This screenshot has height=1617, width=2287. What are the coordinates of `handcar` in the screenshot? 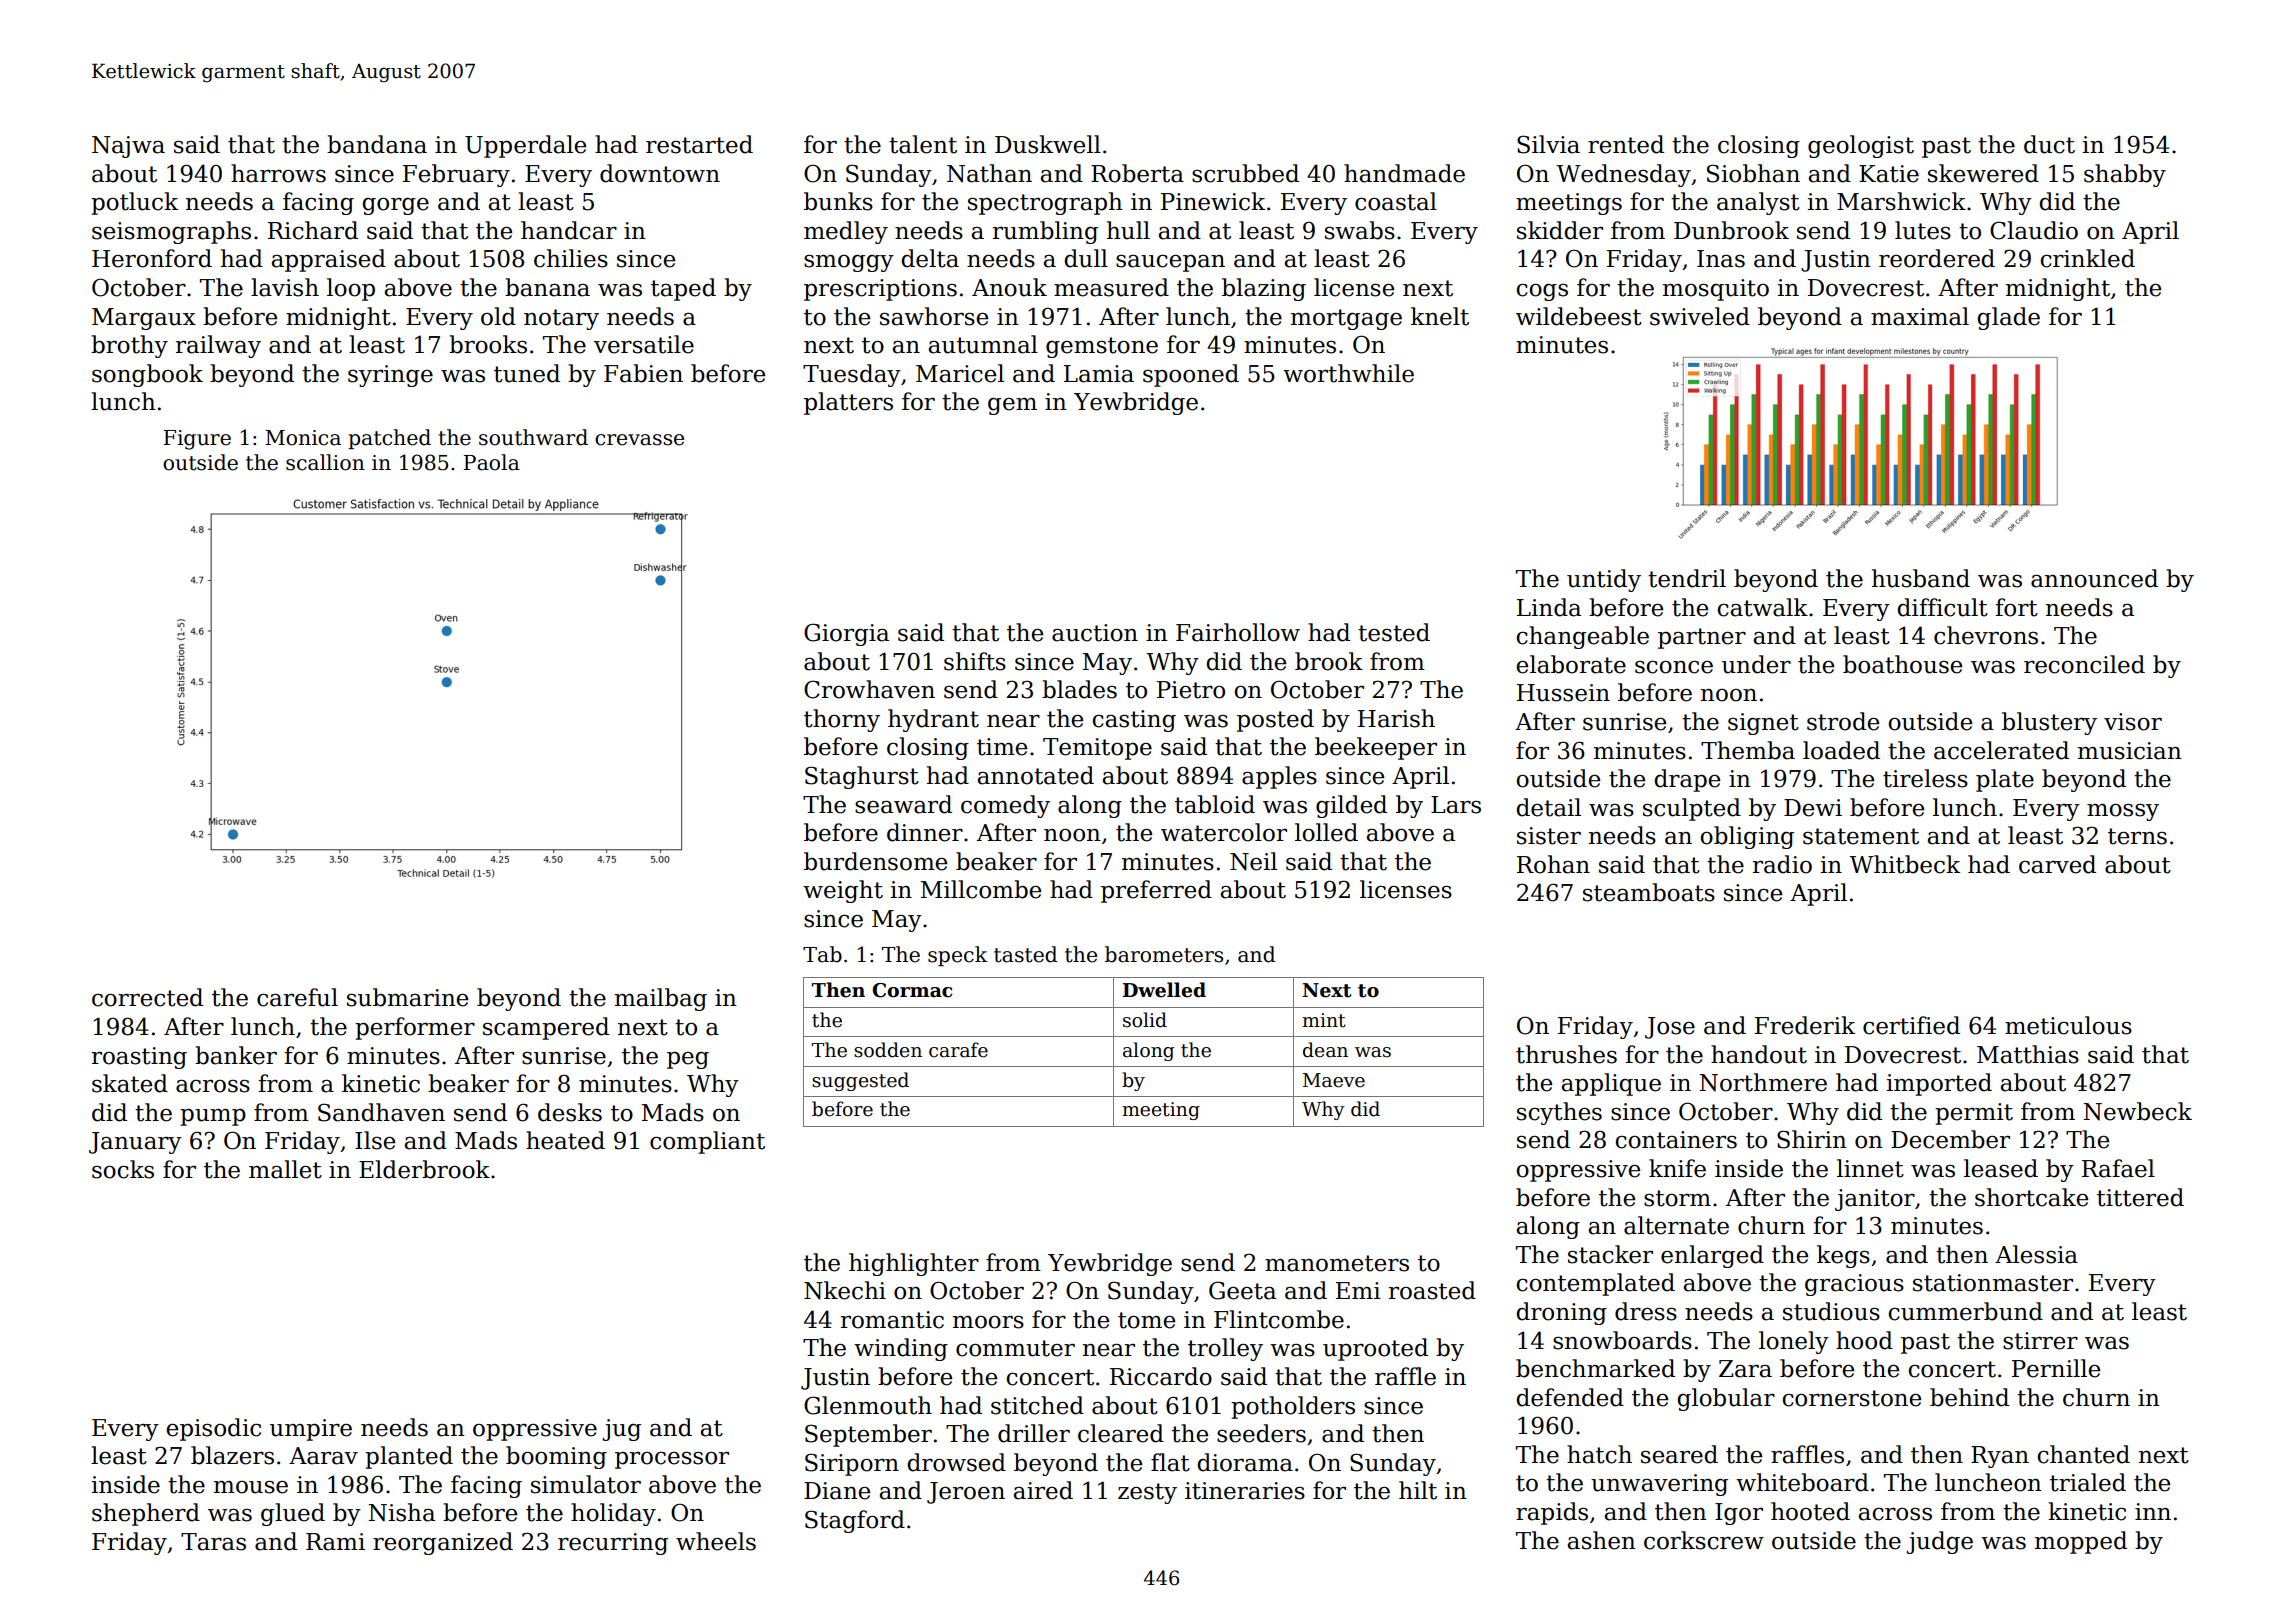 It's located at (569, 230).
